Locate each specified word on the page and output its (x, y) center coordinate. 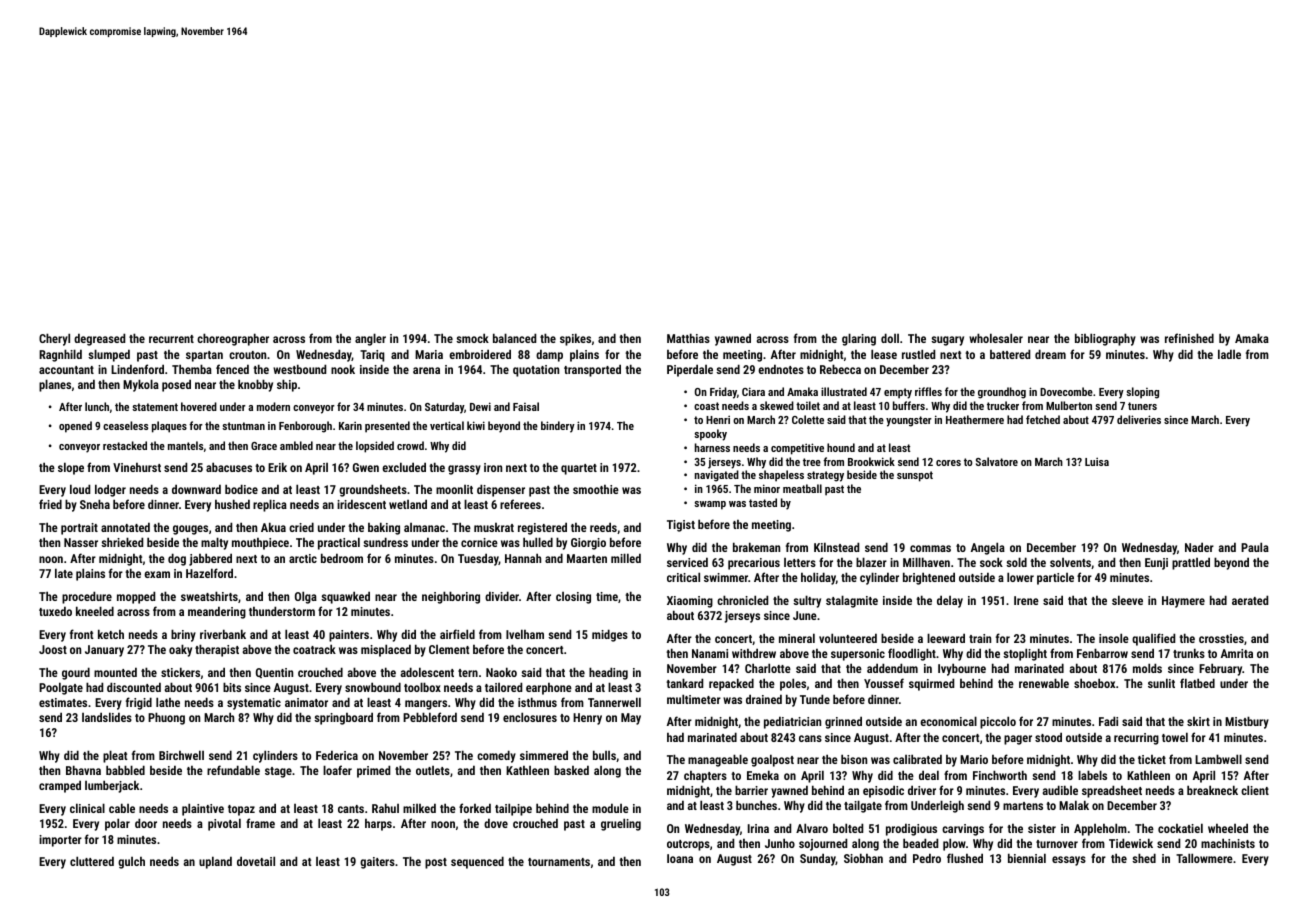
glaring (859, 339)
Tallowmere (1204, 858)
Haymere (1183, 602)
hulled (538, 542)
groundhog (1002, 393)
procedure (87, 597)
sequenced (477, 862)
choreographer (233, 339)
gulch (131, 863)
